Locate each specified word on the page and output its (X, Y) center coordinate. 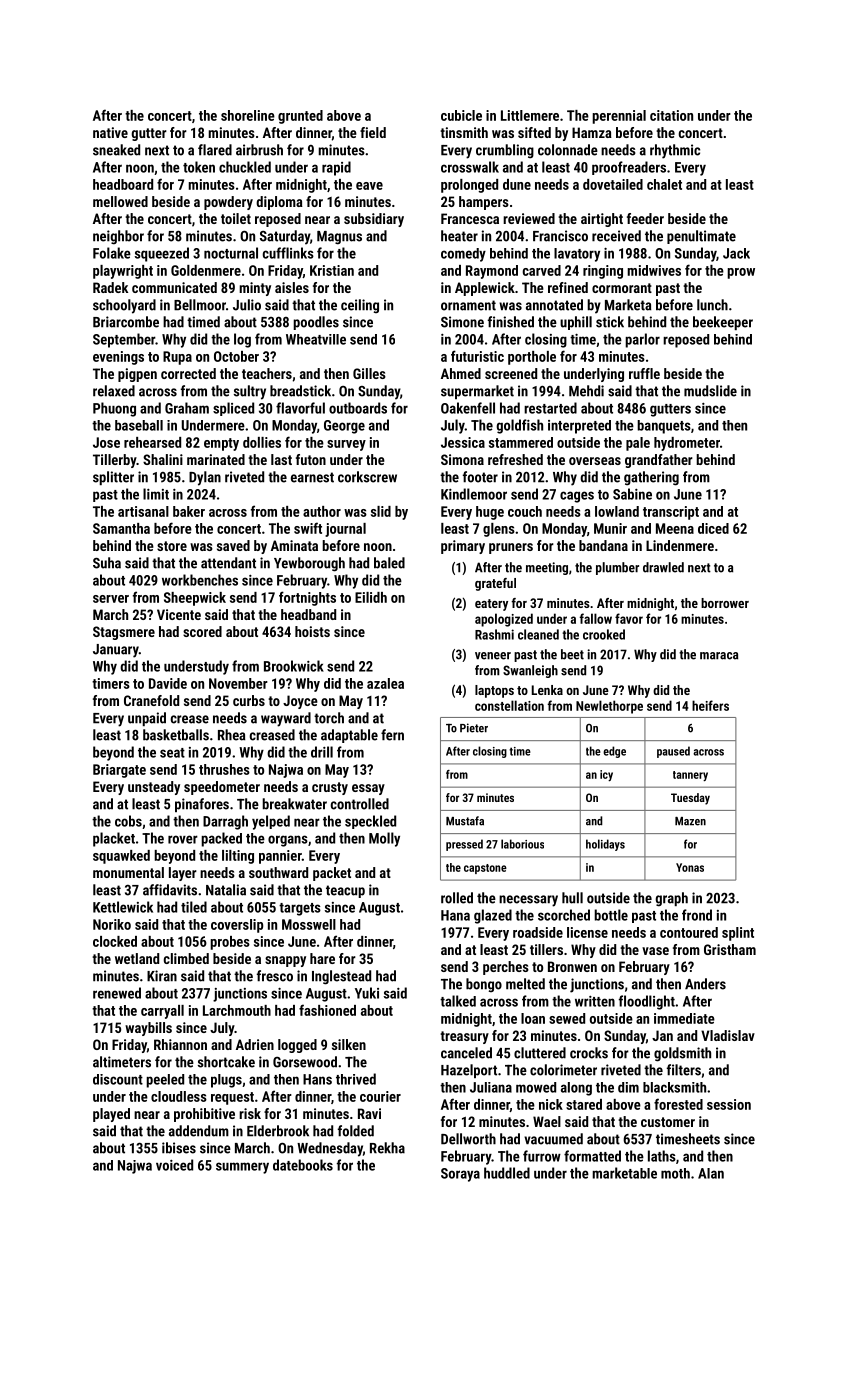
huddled (507, 1173)
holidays (605, 845)
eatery (491, 605)
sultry (250, 392)
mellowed (120, 201)
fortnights (307, 598)
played (111, 1115)
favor (629, 618)
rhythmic (675, 151)
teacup (345, 891)
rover (183, 839)
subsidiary (374, 220)
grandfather (659, 461)
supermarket (477, 392)
